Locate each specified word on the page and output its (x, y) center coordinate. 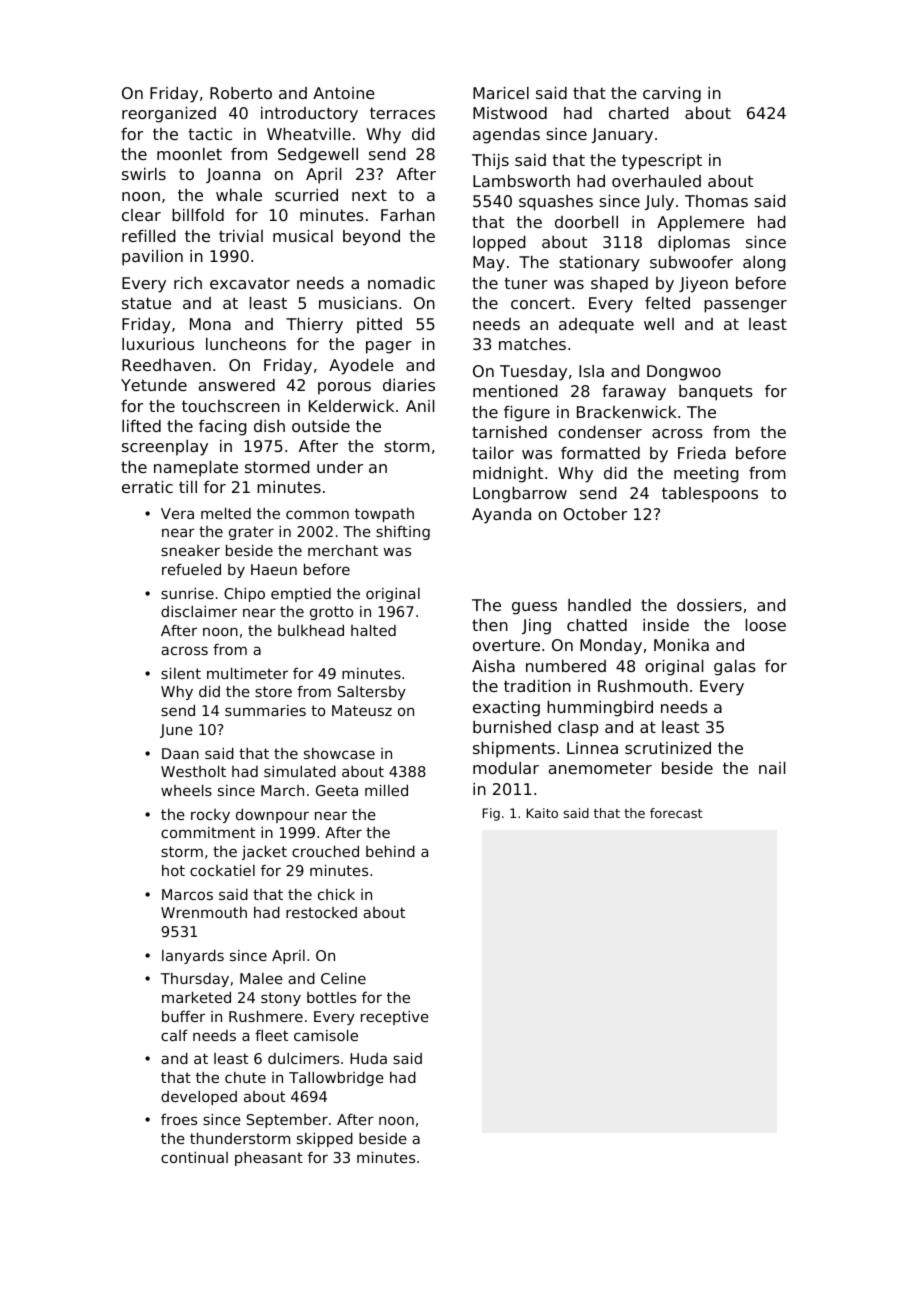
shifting (403, 532)
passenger (745, 306)
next (369, 195)
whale (239, 195)
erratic (147, 487)
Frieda (702, 453)
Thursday (195, 980)
